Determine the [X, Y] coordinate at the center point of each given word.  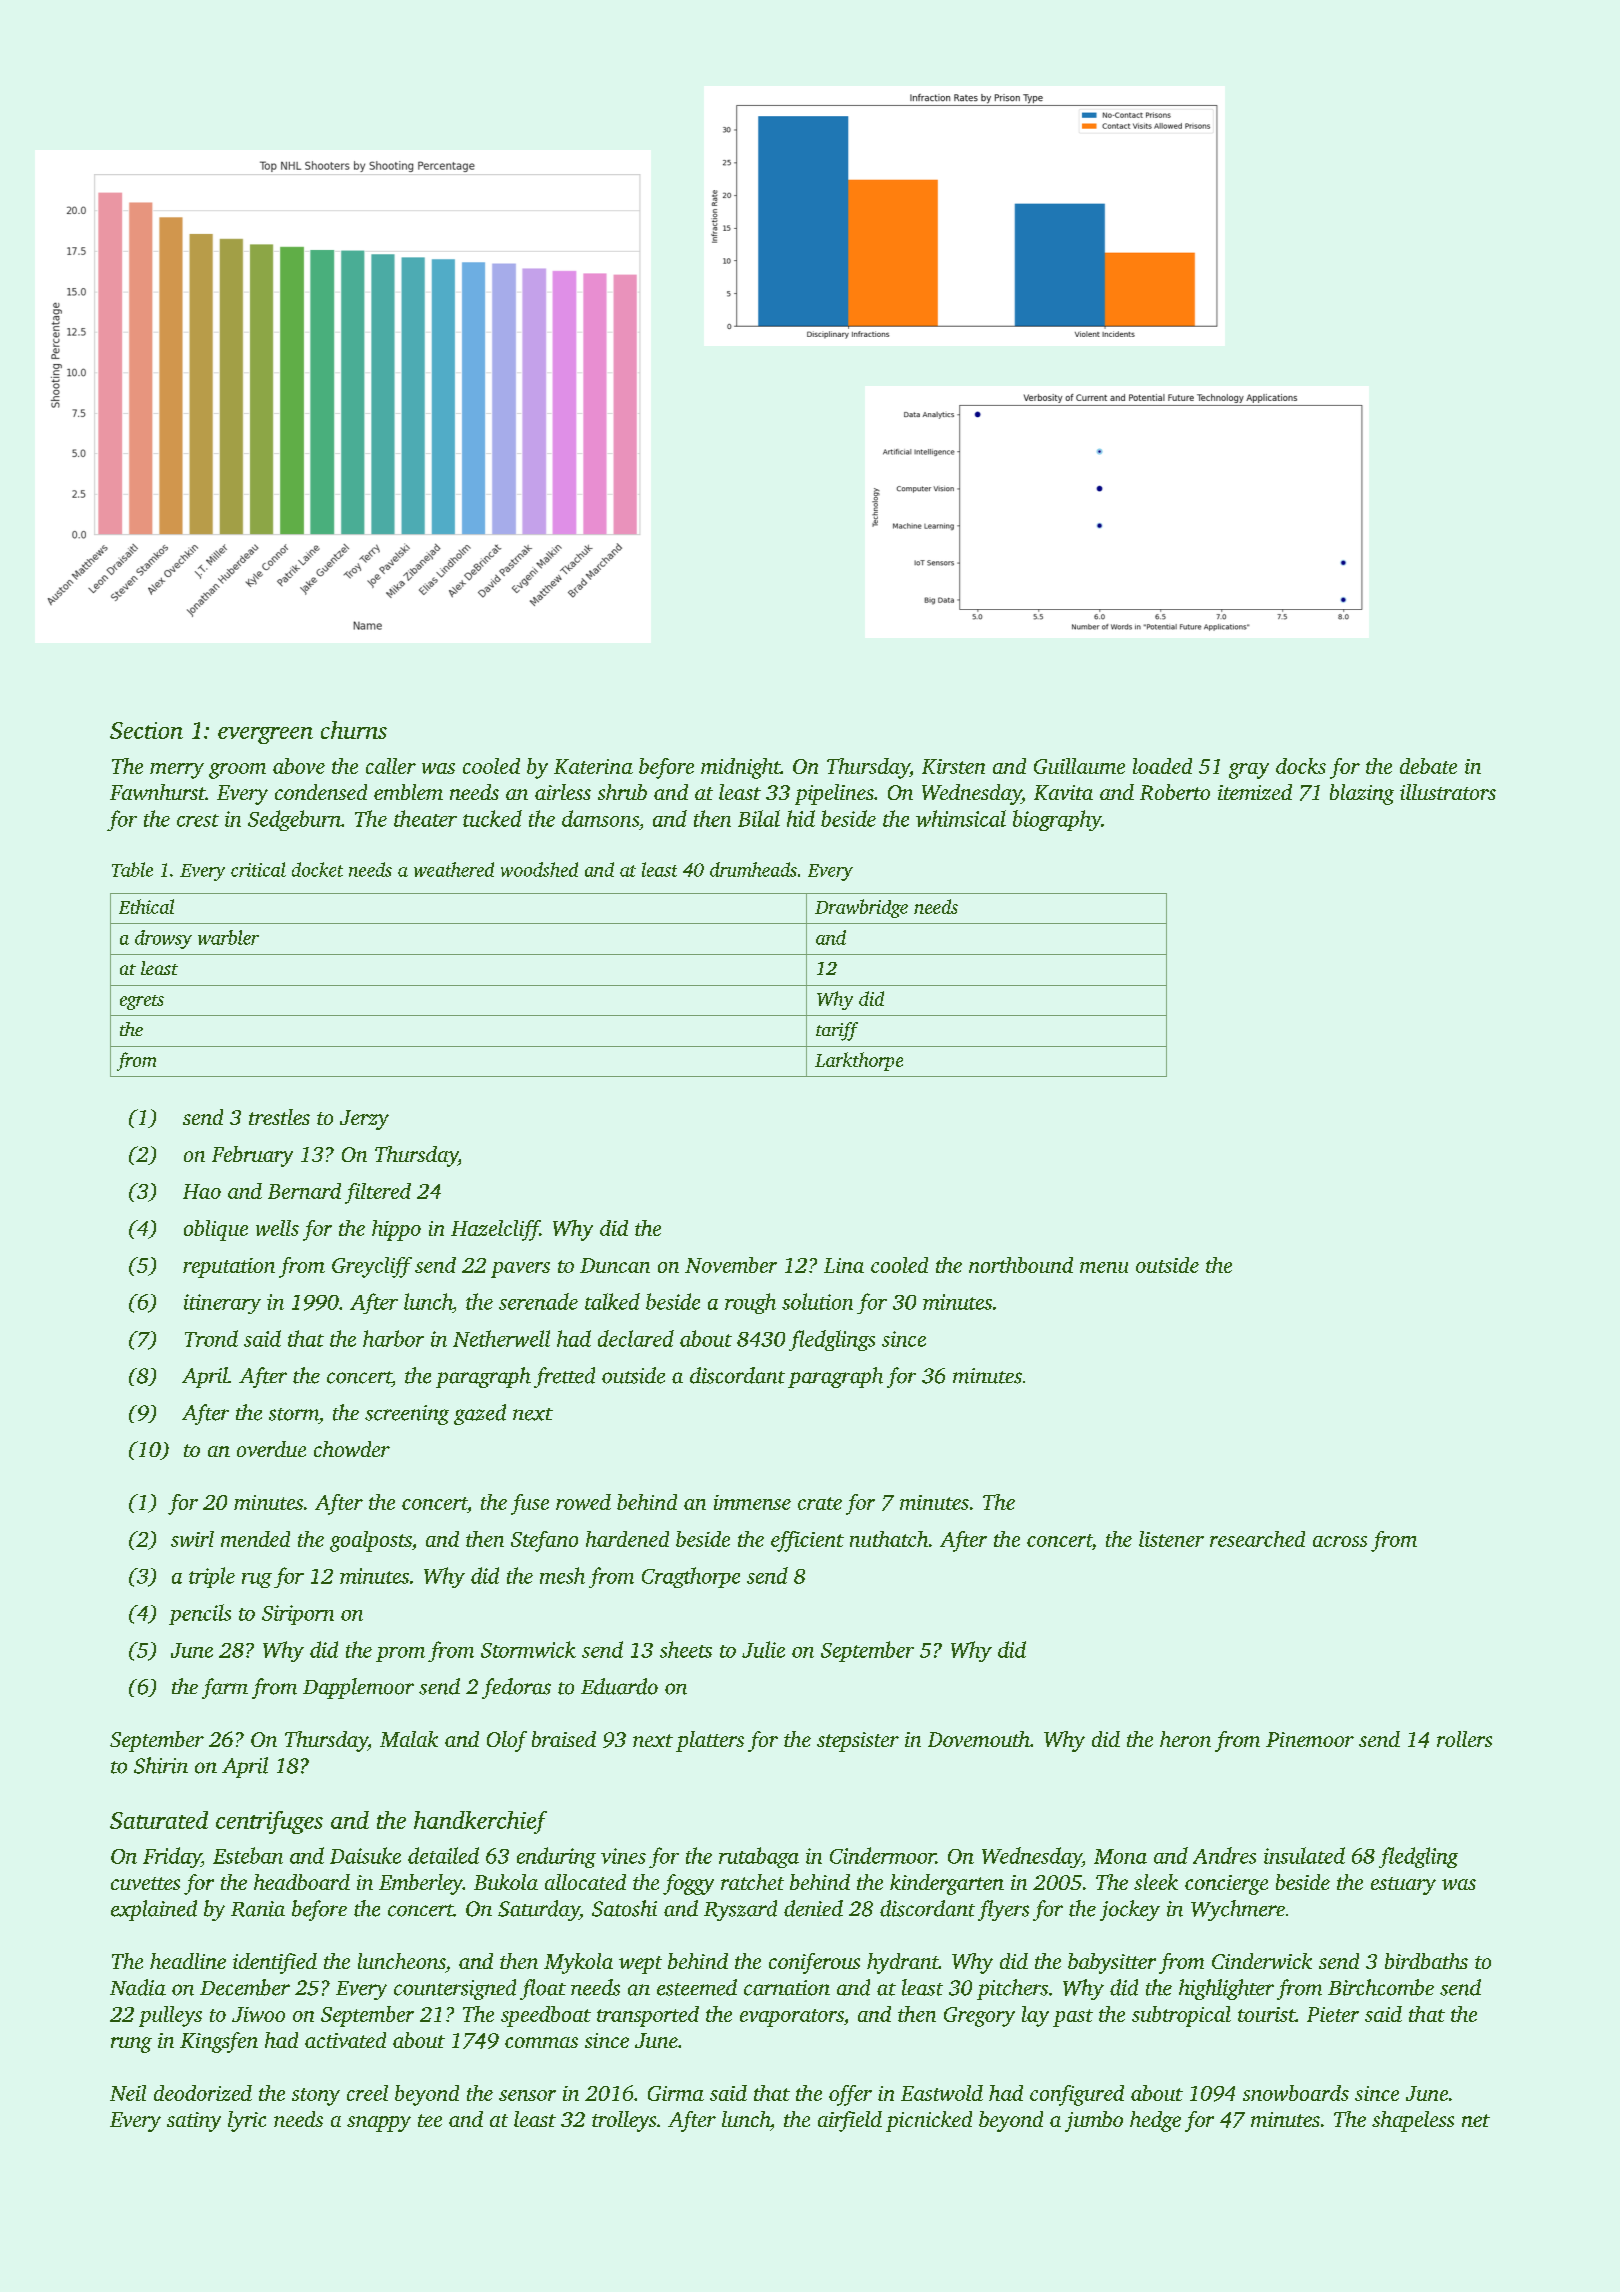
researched [1257, 1539]
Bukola [506, 1882]
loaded [1162, 766]
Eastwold [942, 2093]
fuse [530, 1504]
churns [354, 730]
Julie [763, 1649]
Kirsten [953, 766]
